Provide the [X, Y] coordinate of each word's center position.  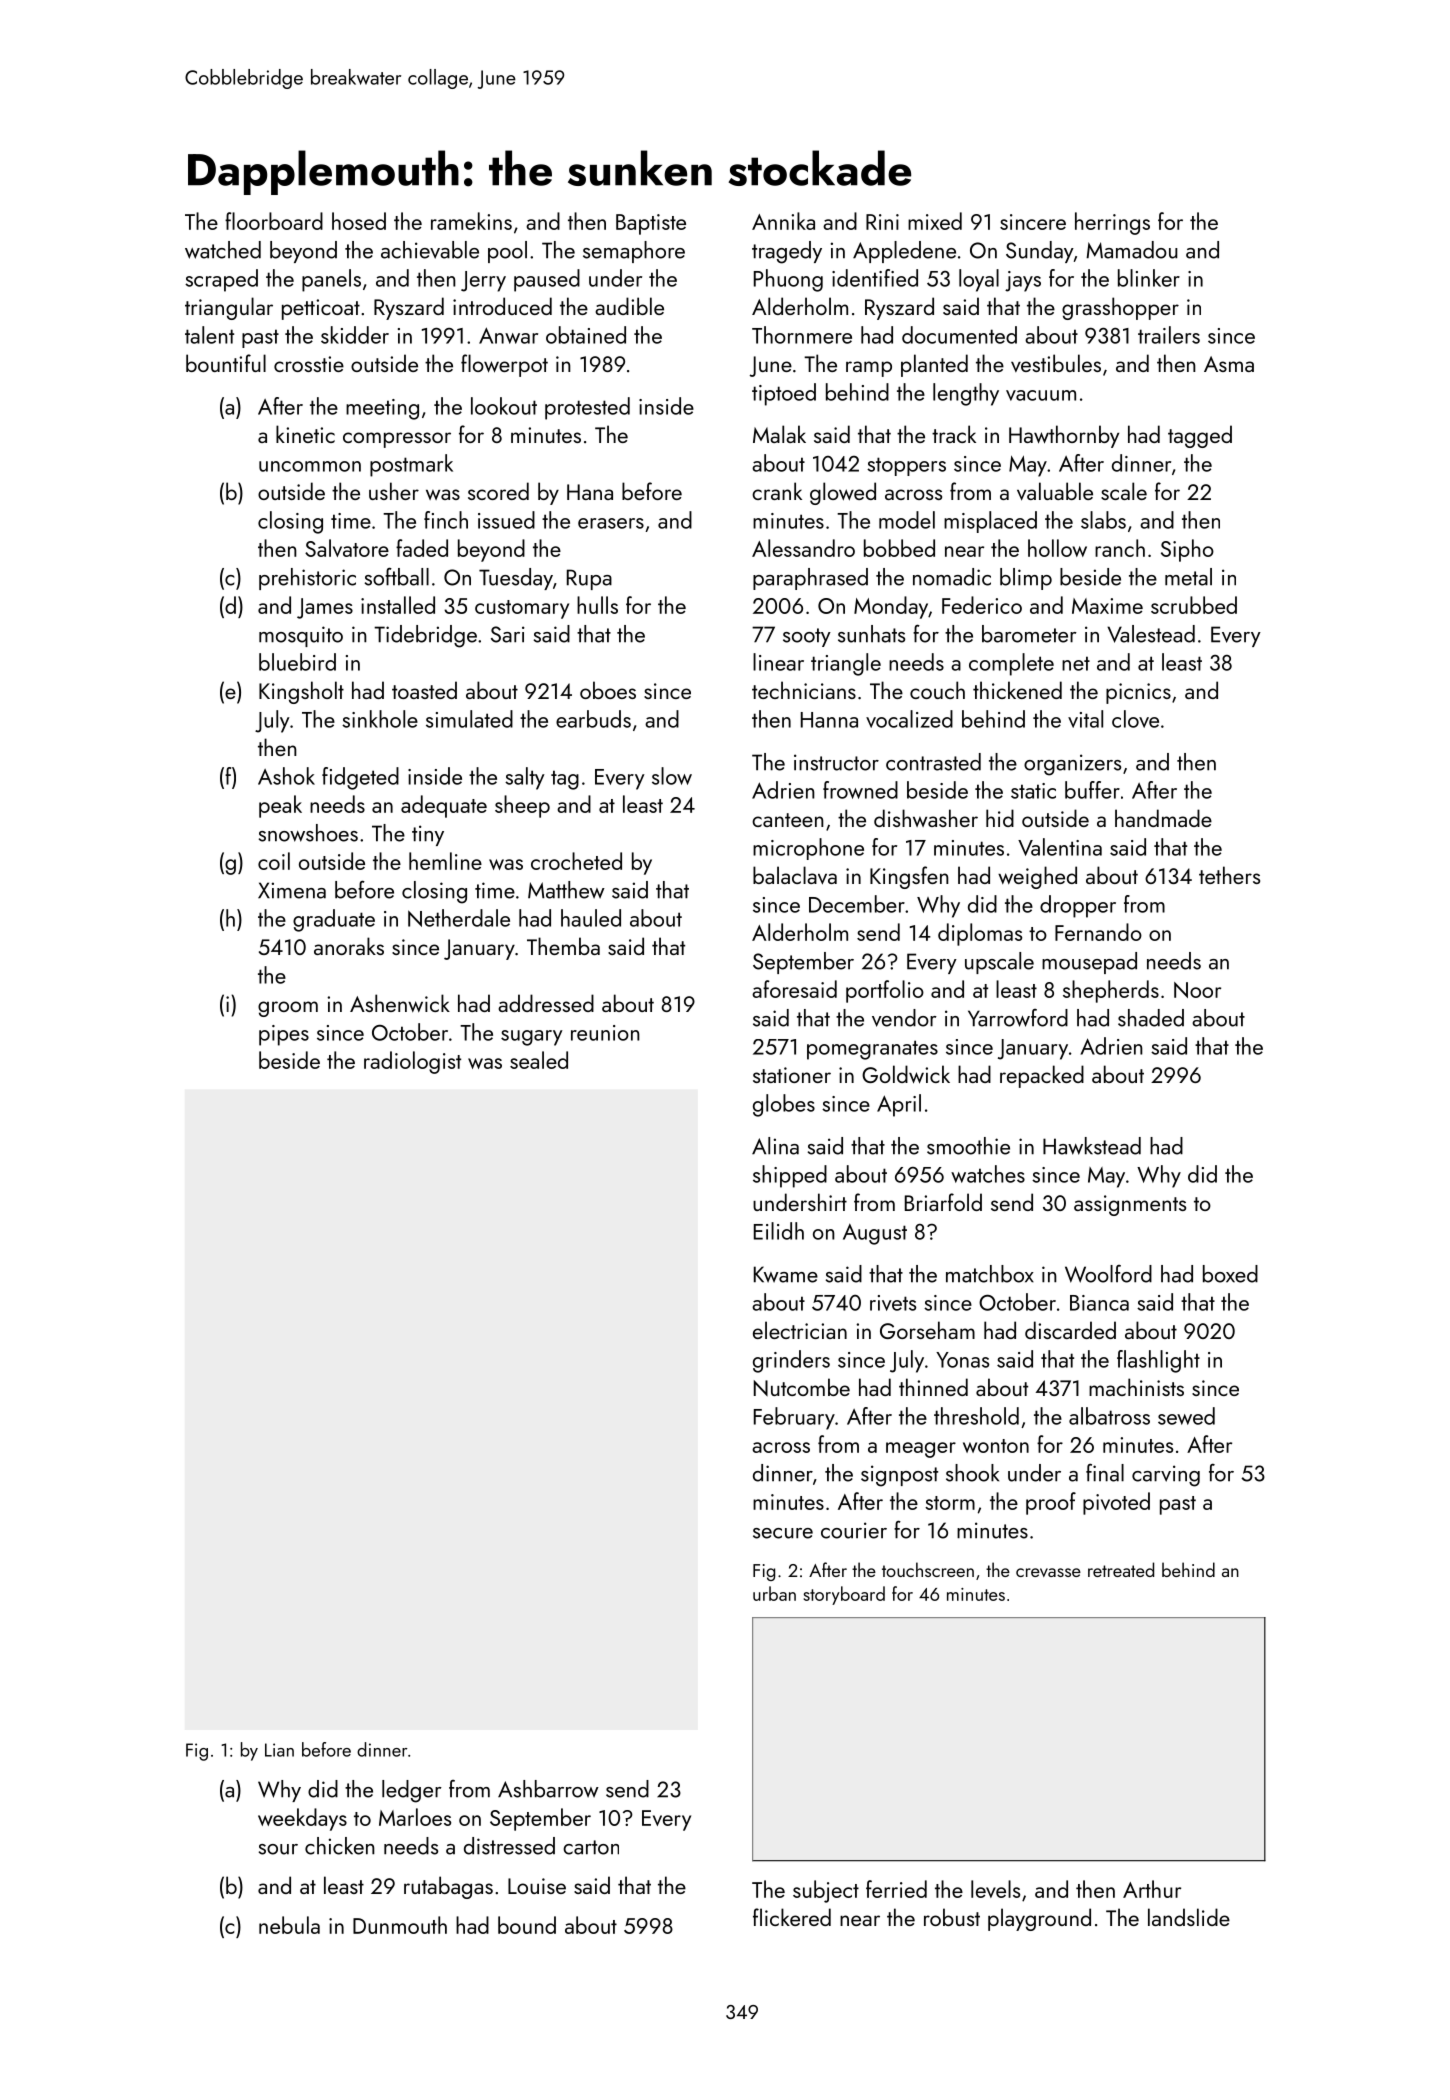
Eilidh [779, 1231]
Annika [783, 221]
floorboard [274, 221]
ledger [412, 1791]
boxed [1230, 1274]
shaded [1151, 1018]
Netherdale [459, 918]
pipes [284, 1035]
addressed [546, 1003]
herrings [1112, 223]
